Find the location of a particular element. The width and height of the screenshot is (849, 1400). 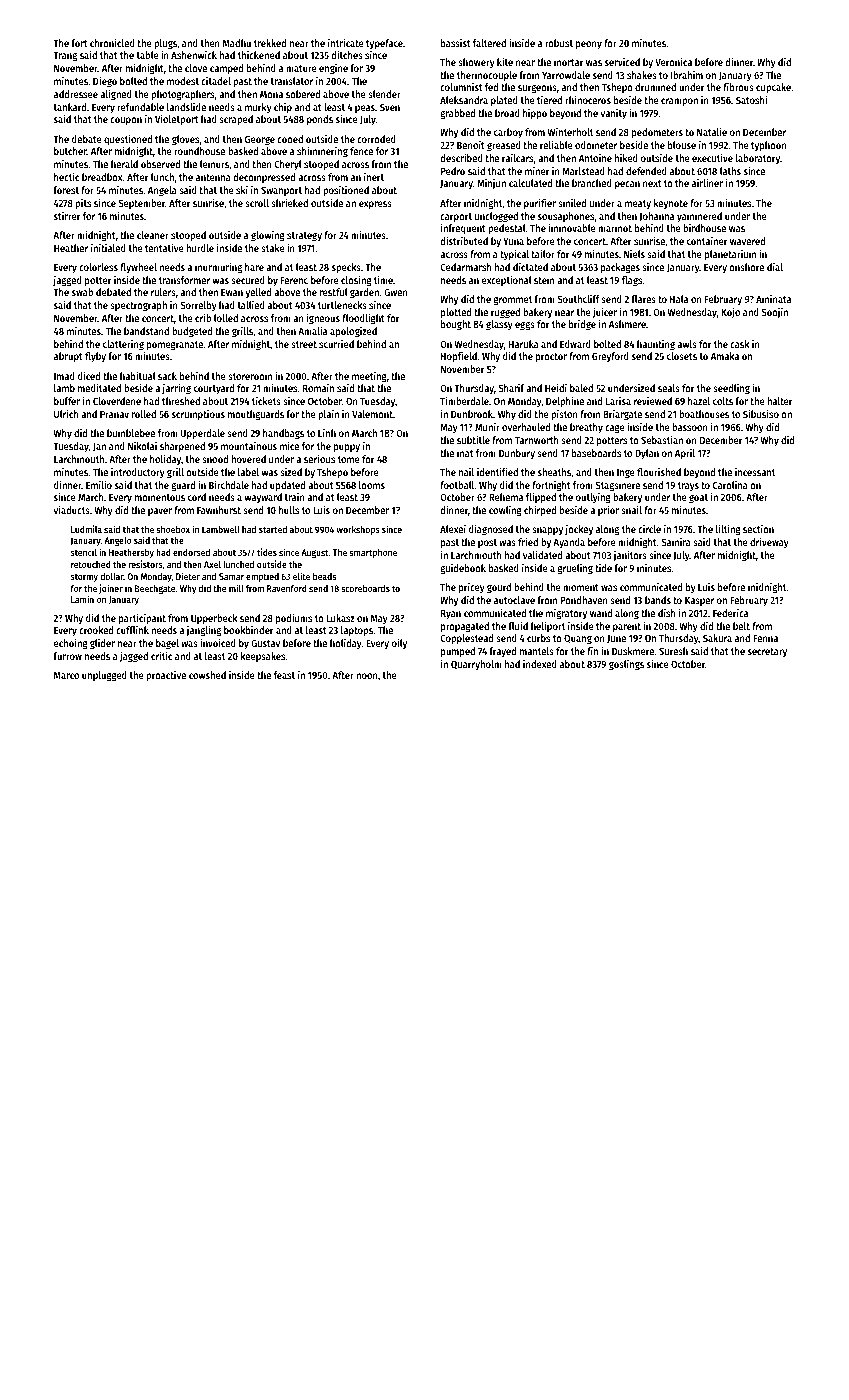

cage is located at coordinates (615, 429).
